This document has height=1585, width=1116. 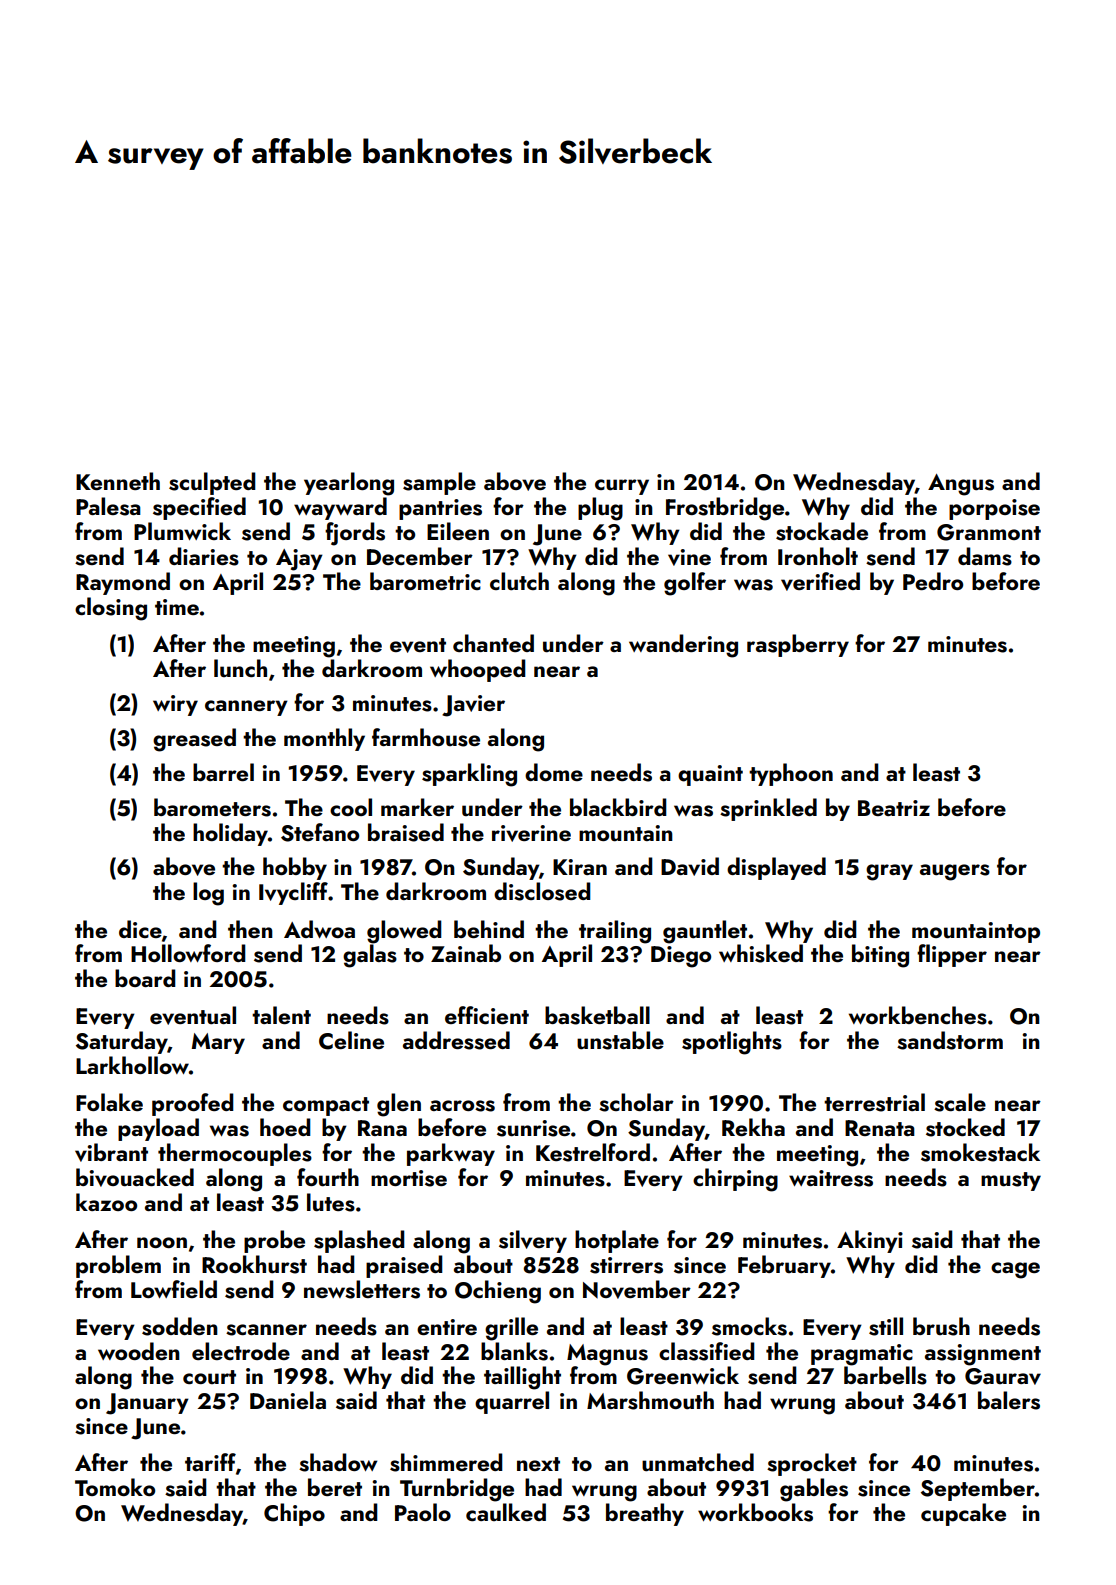 What do you see at coordinates (210, 1462) in the document?
I see `tariff` at bounding box center [210, 1462].
